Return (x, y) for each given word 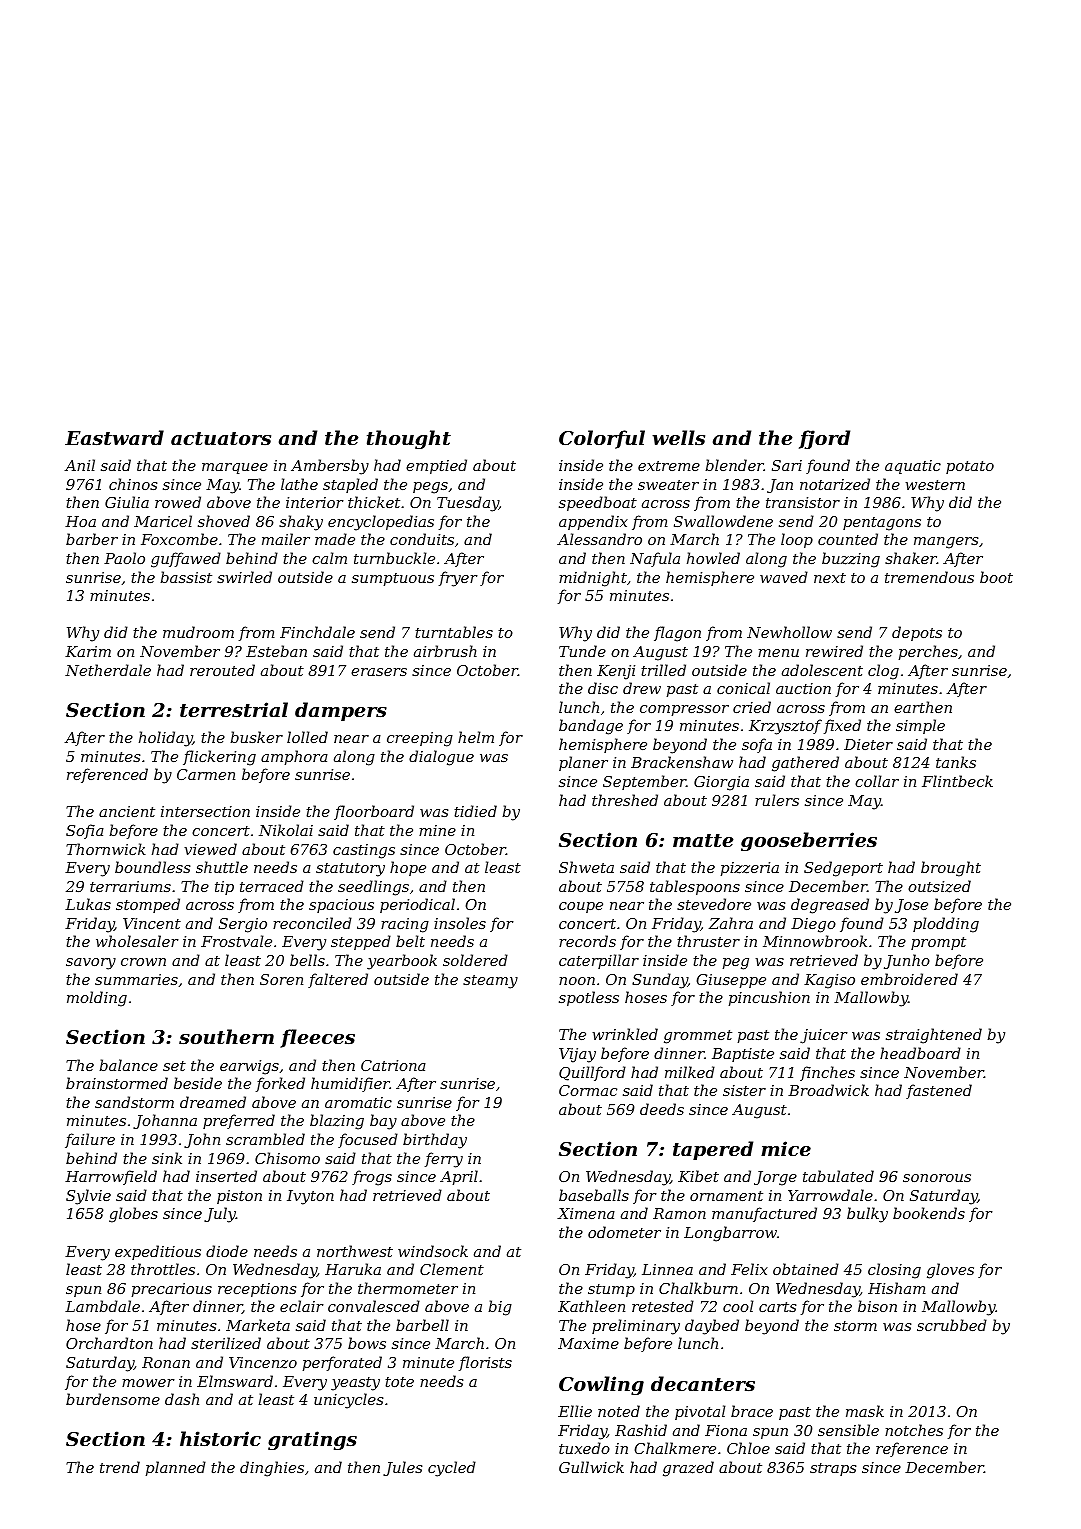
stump (611, 1290)
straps (833, 1469)
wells (678, 437)
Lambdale (102, 1306)
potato (970, 467)
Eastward (114, 438)
